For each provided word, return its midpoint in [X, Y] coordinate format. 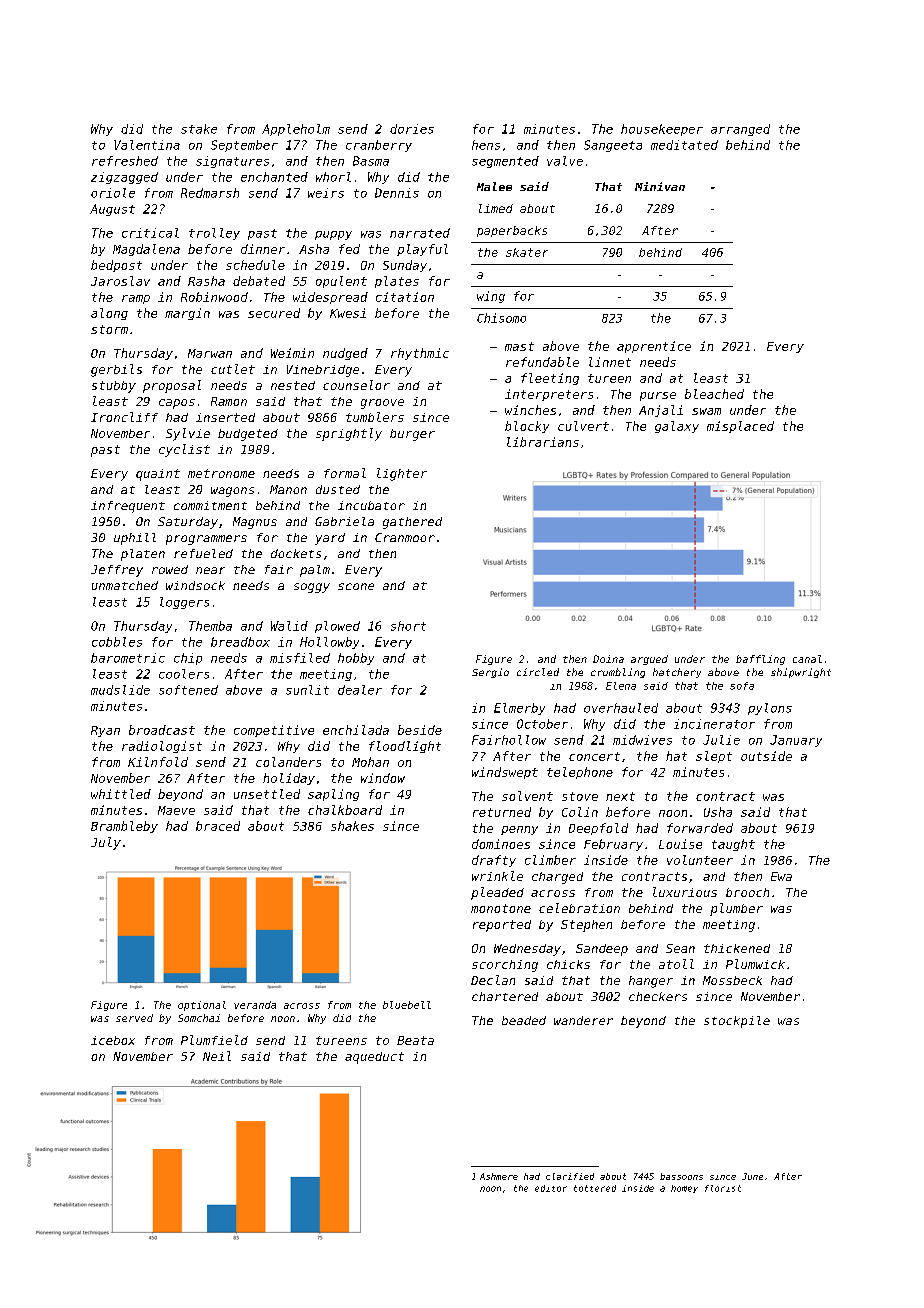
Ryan [105, 731]
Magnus [255, 523]
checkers [658, 996]
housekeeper [662, 130]
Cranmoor [405, 537]
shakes [352, 826]
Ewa [781, 876]
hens [486, 145]
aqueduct [374, 1058]
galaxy [677, 427]
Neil [217, 1056]
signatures [232, 162]
